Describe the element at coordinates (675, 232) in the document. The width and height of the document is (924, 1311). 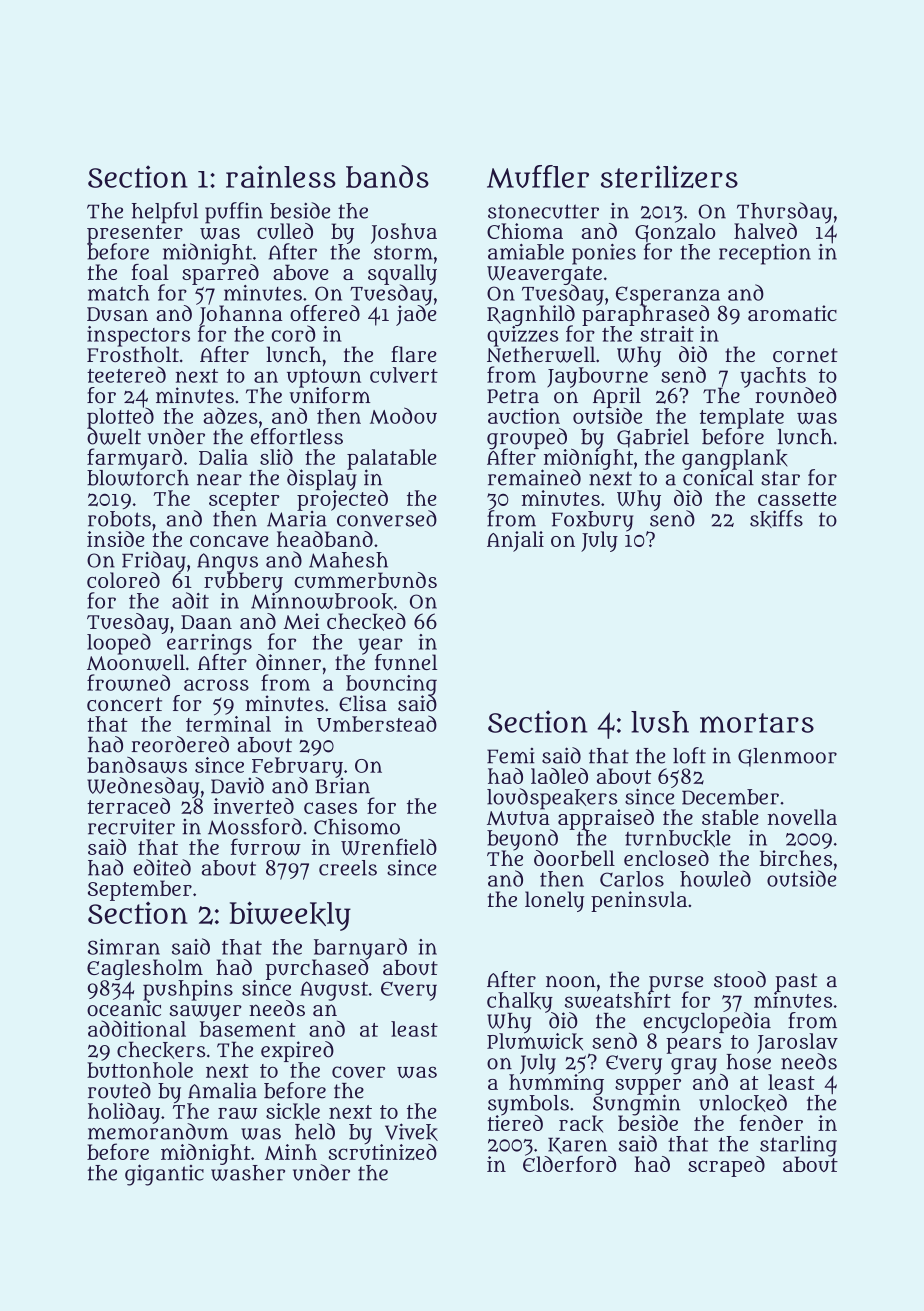
I see `Gonzalo` at that location.
